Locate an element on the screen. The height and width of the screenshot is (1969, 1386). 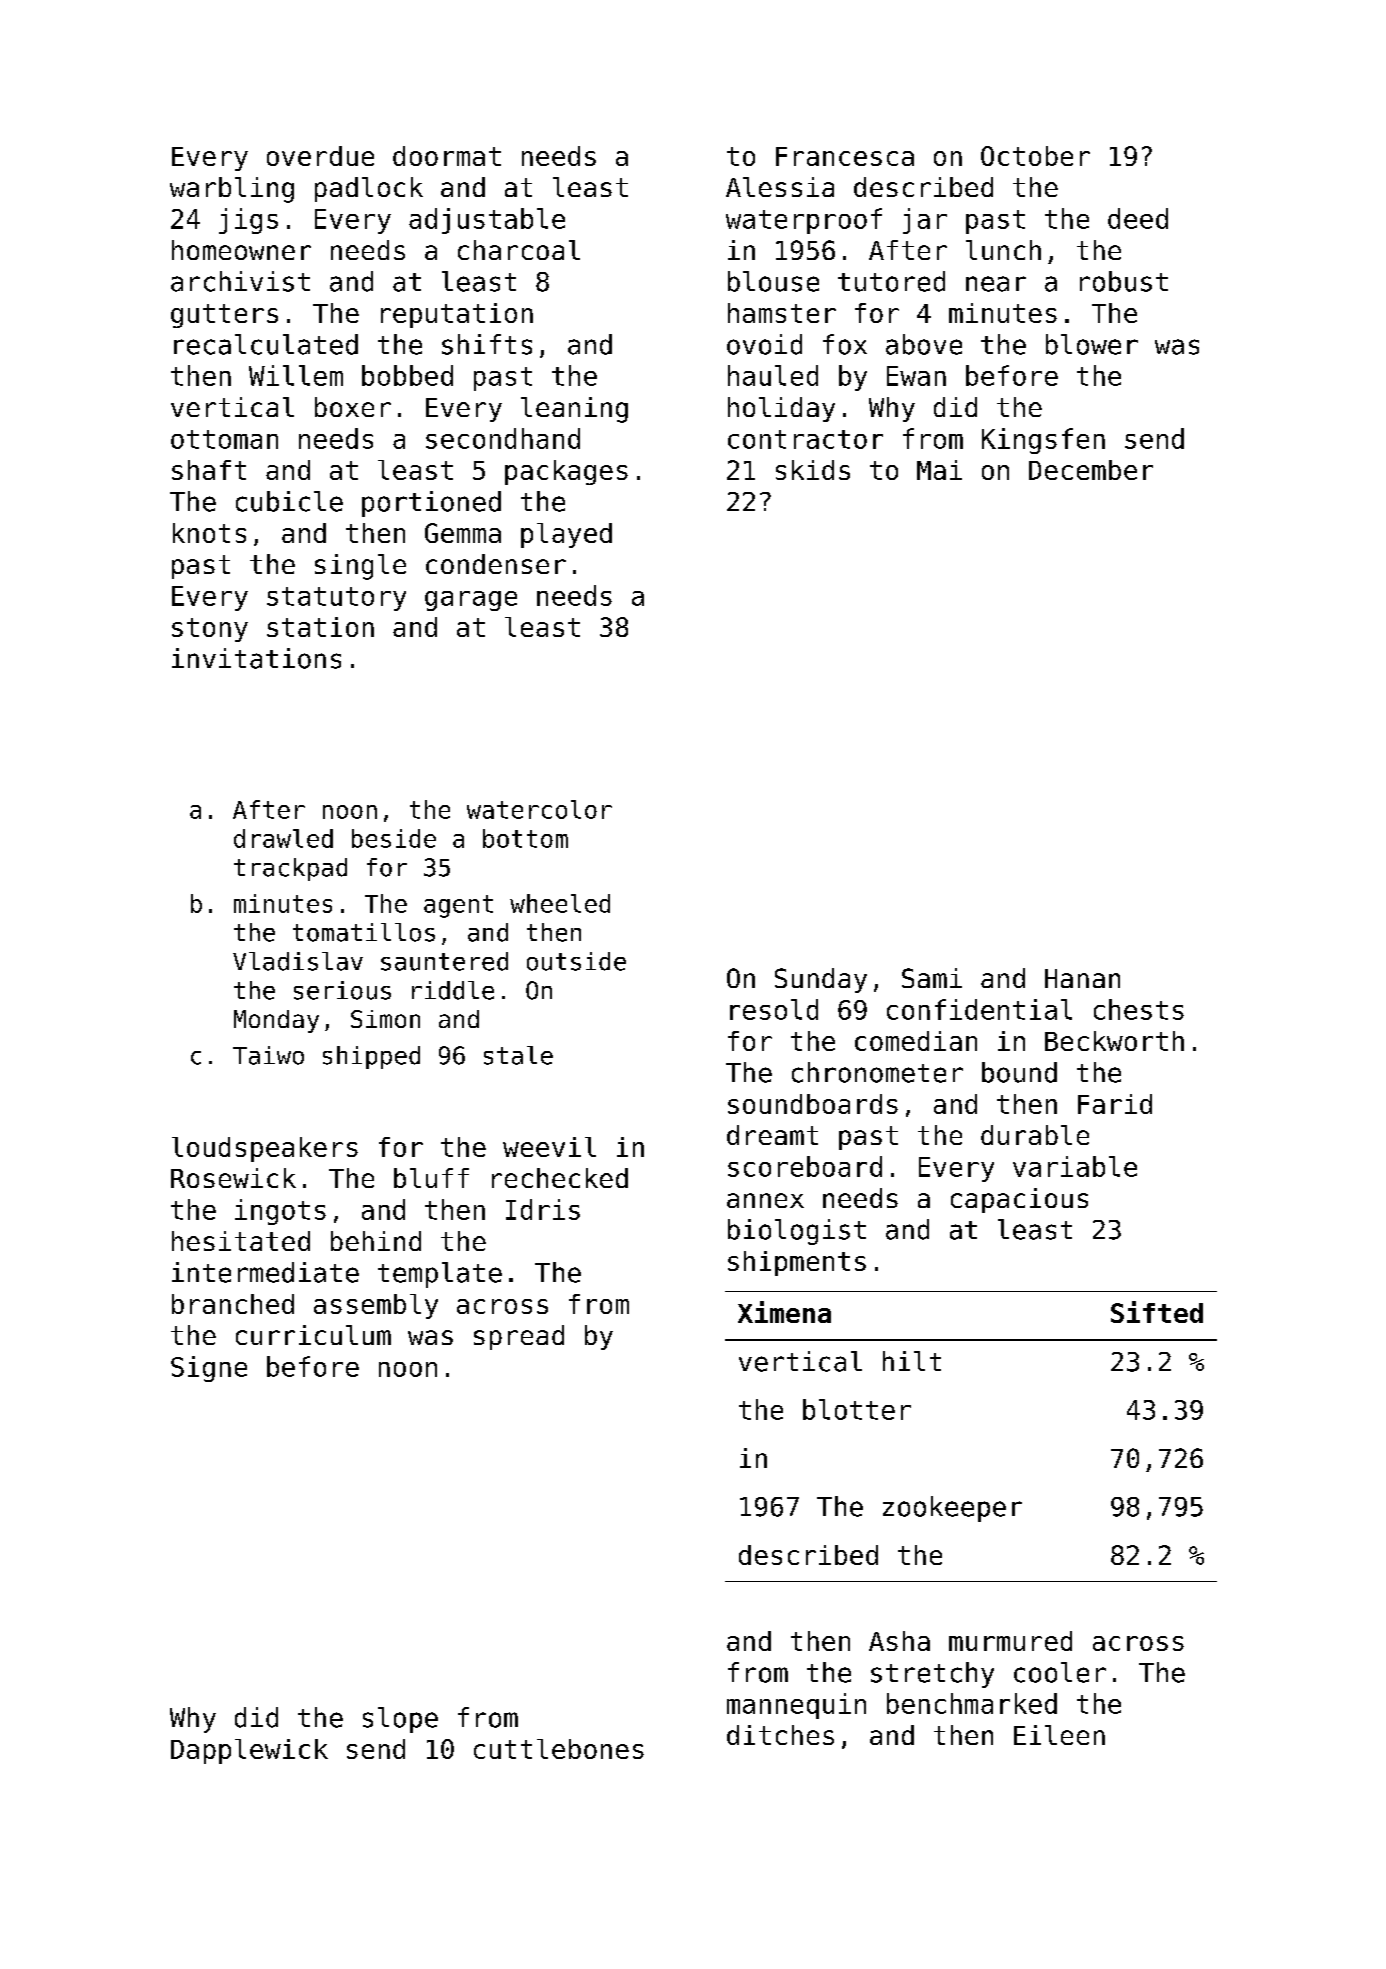
template is located at coordinates (440, 1275).
